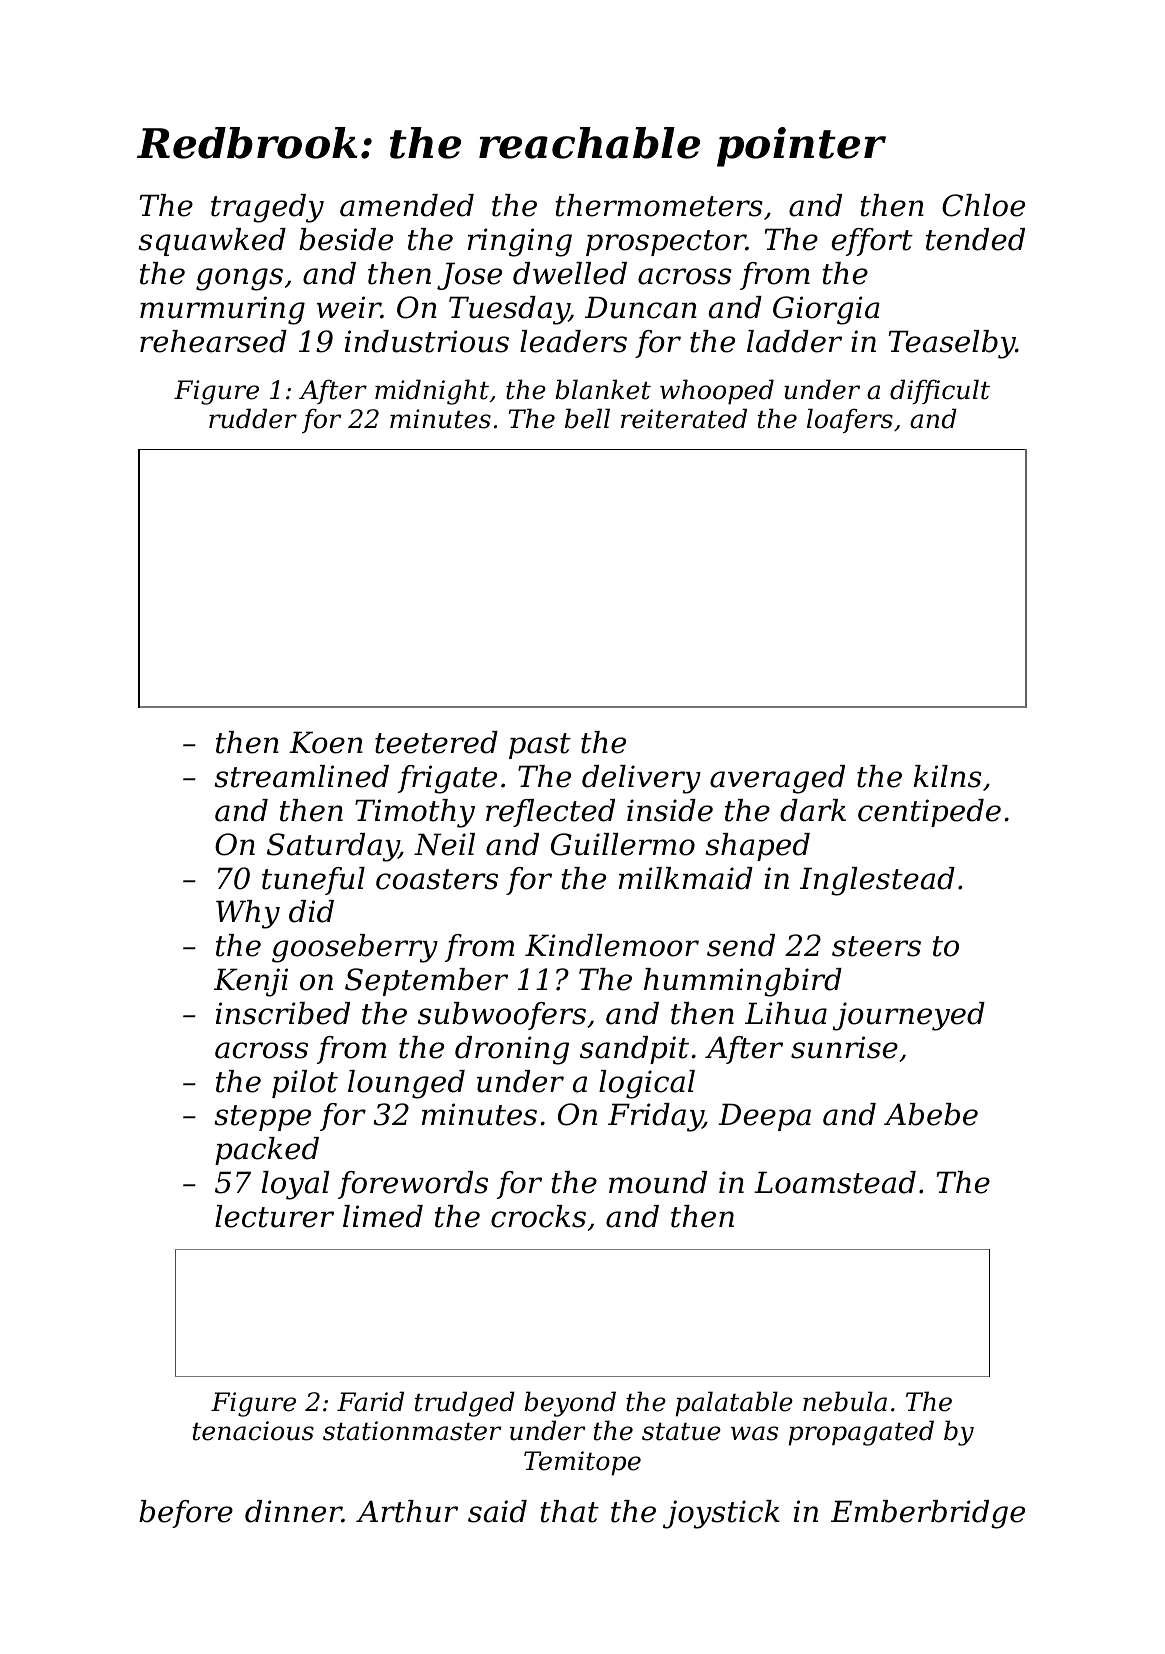 This document has width=1165, height=1654. Describe the element at coordinates (550, 813) in the document. I see `reflected` at that location.
